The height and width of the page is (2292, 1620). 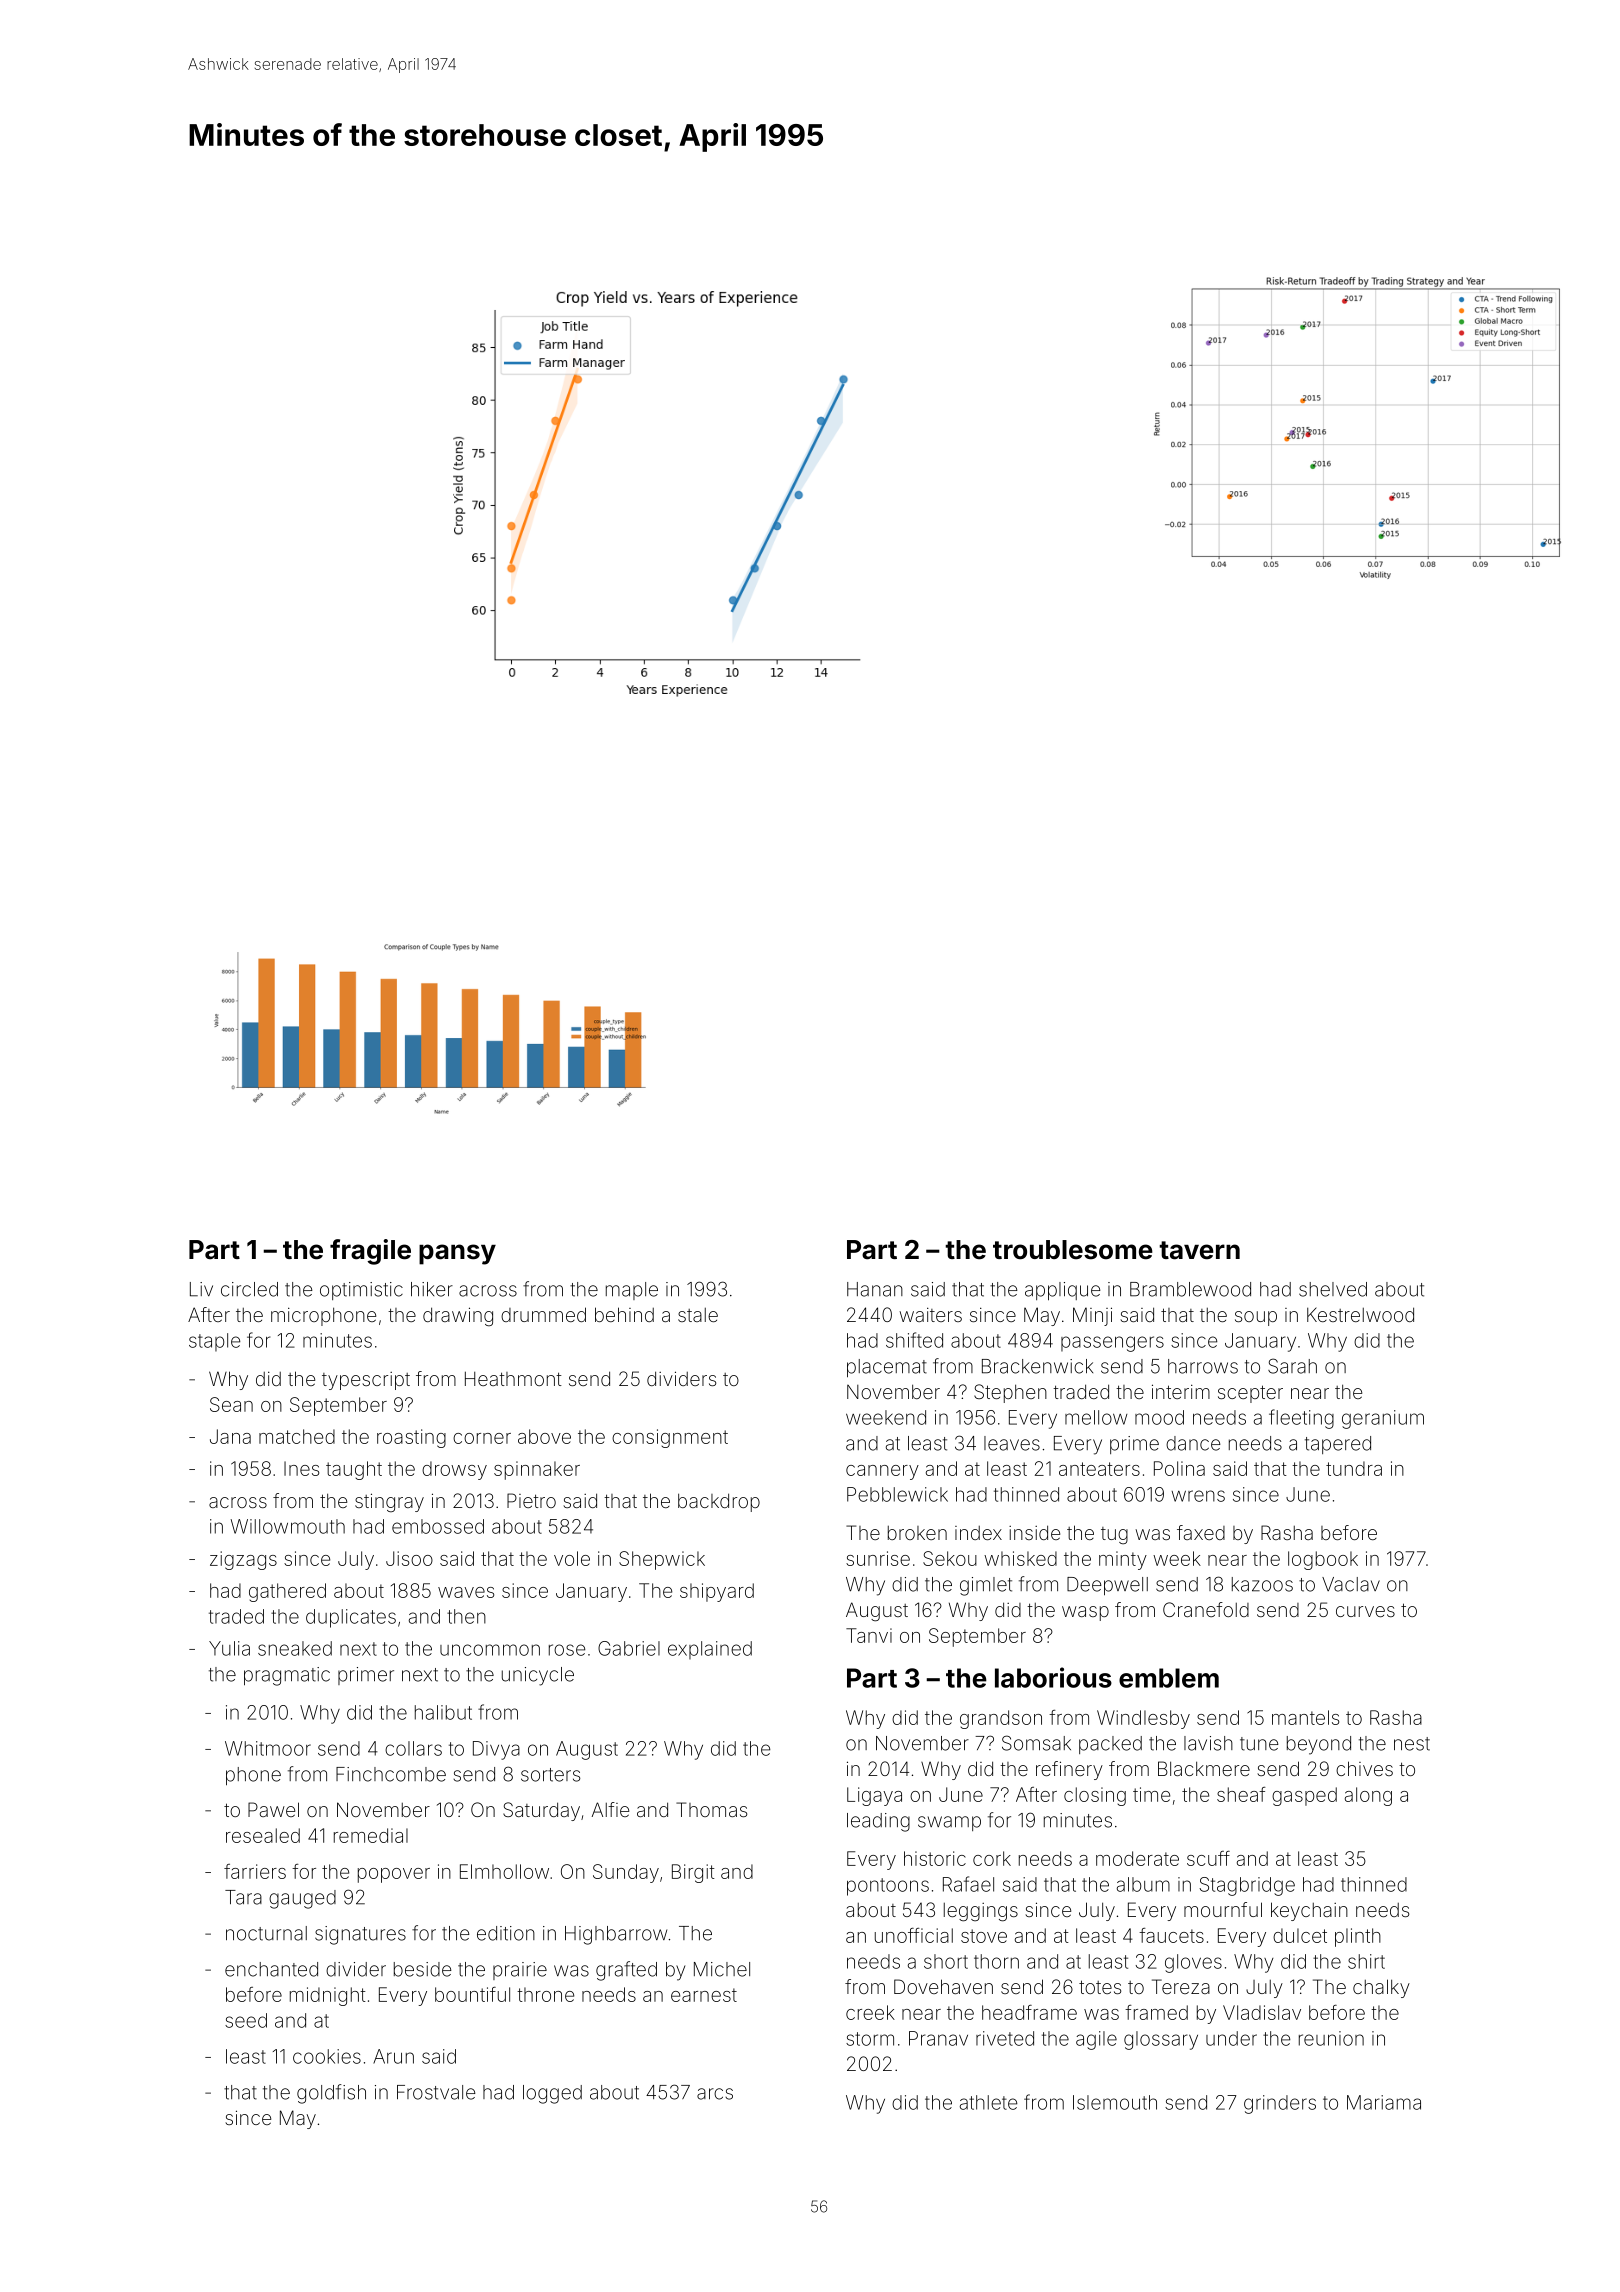 I want to click on troublesome, so click(x=1073, y=1250).
